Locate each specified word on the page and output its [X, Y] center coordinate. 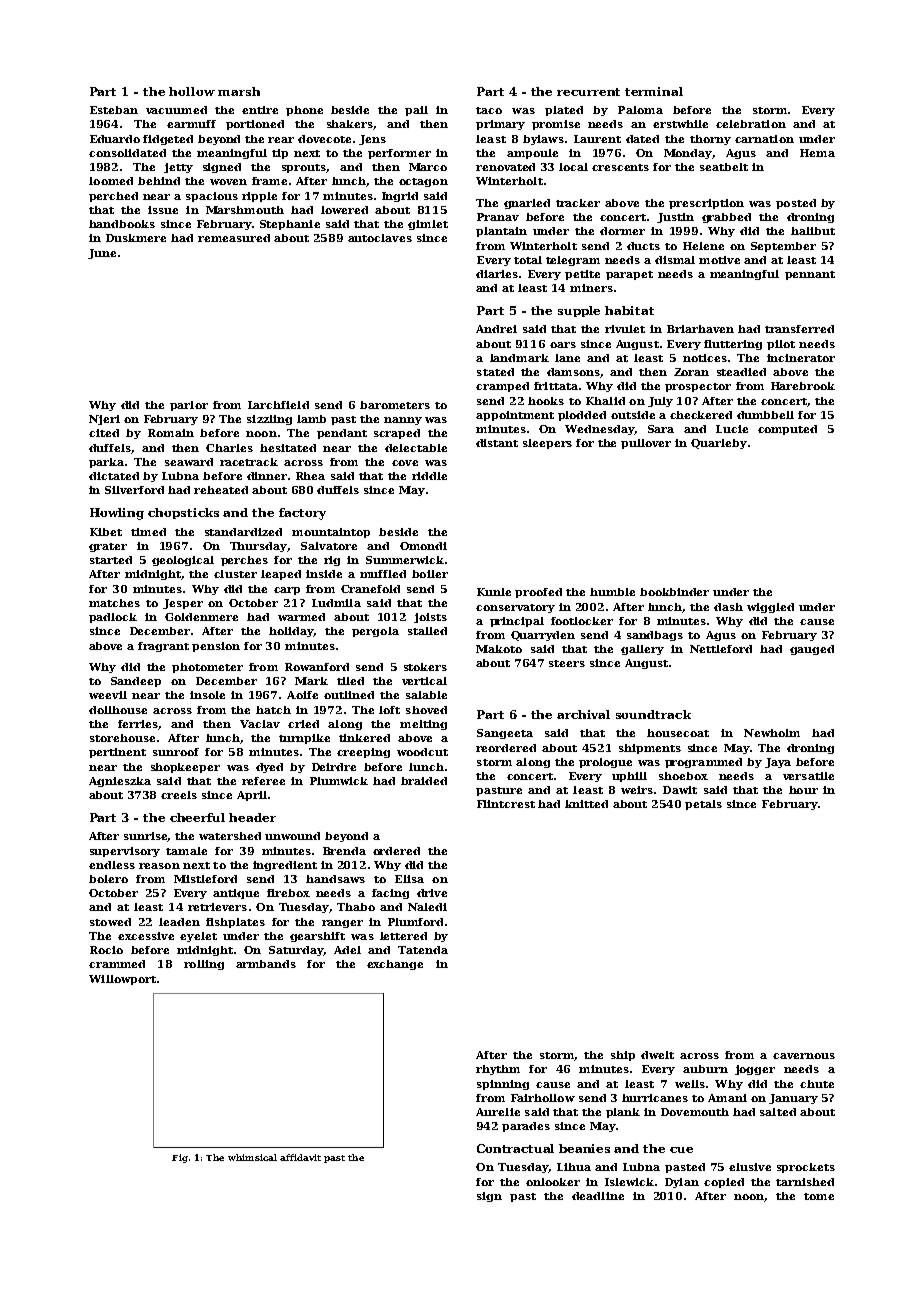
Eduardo [115, 139]
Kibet [106, 532]
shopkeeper [185, 768]
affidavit [300, 1157]
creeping [363, 753]
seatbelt [724, 167]
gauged [812, 650]
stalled [427, 631]
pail [416, 111]
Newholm [772, 733]
